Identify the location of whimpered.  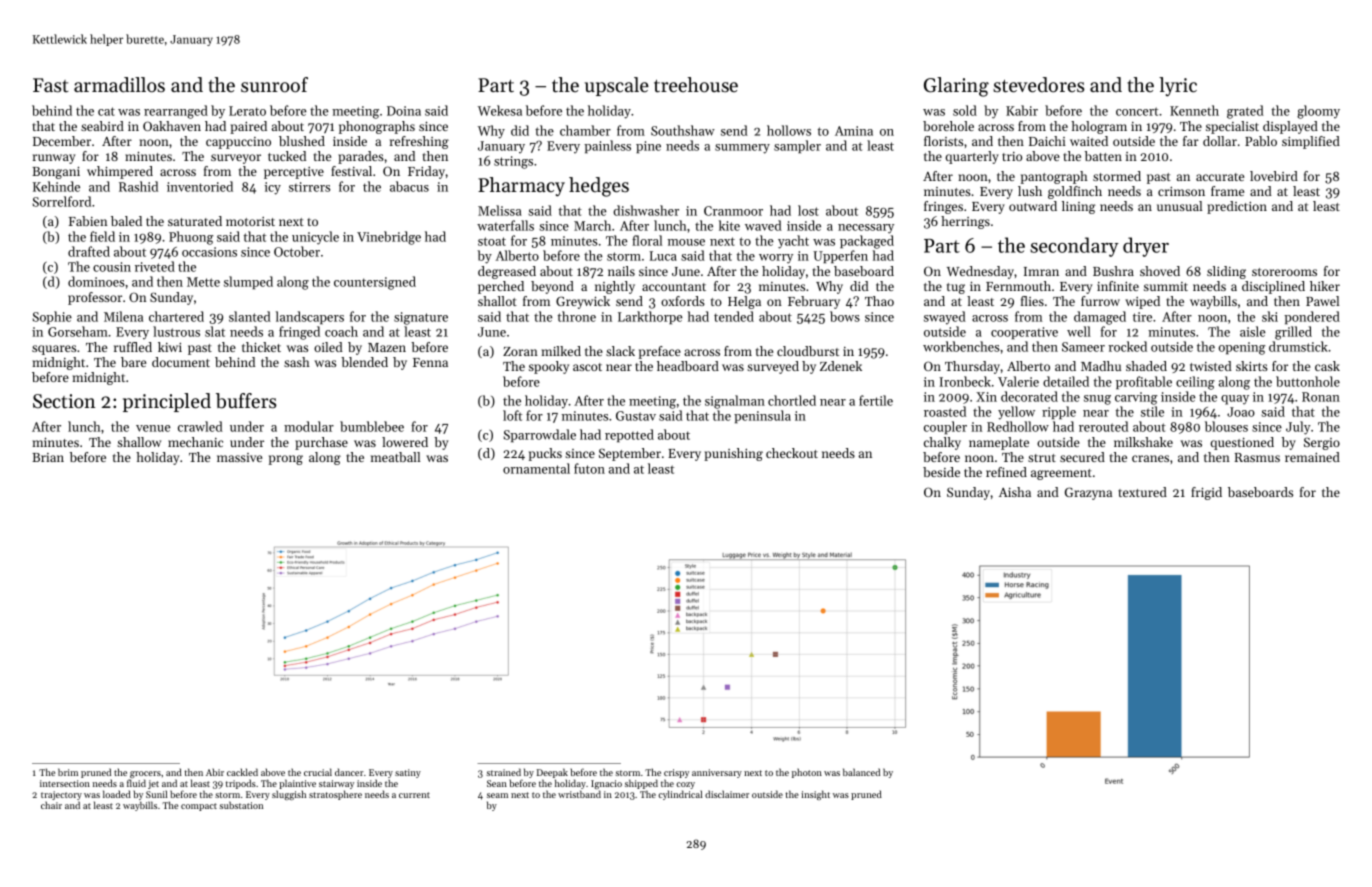
(120, 172).
